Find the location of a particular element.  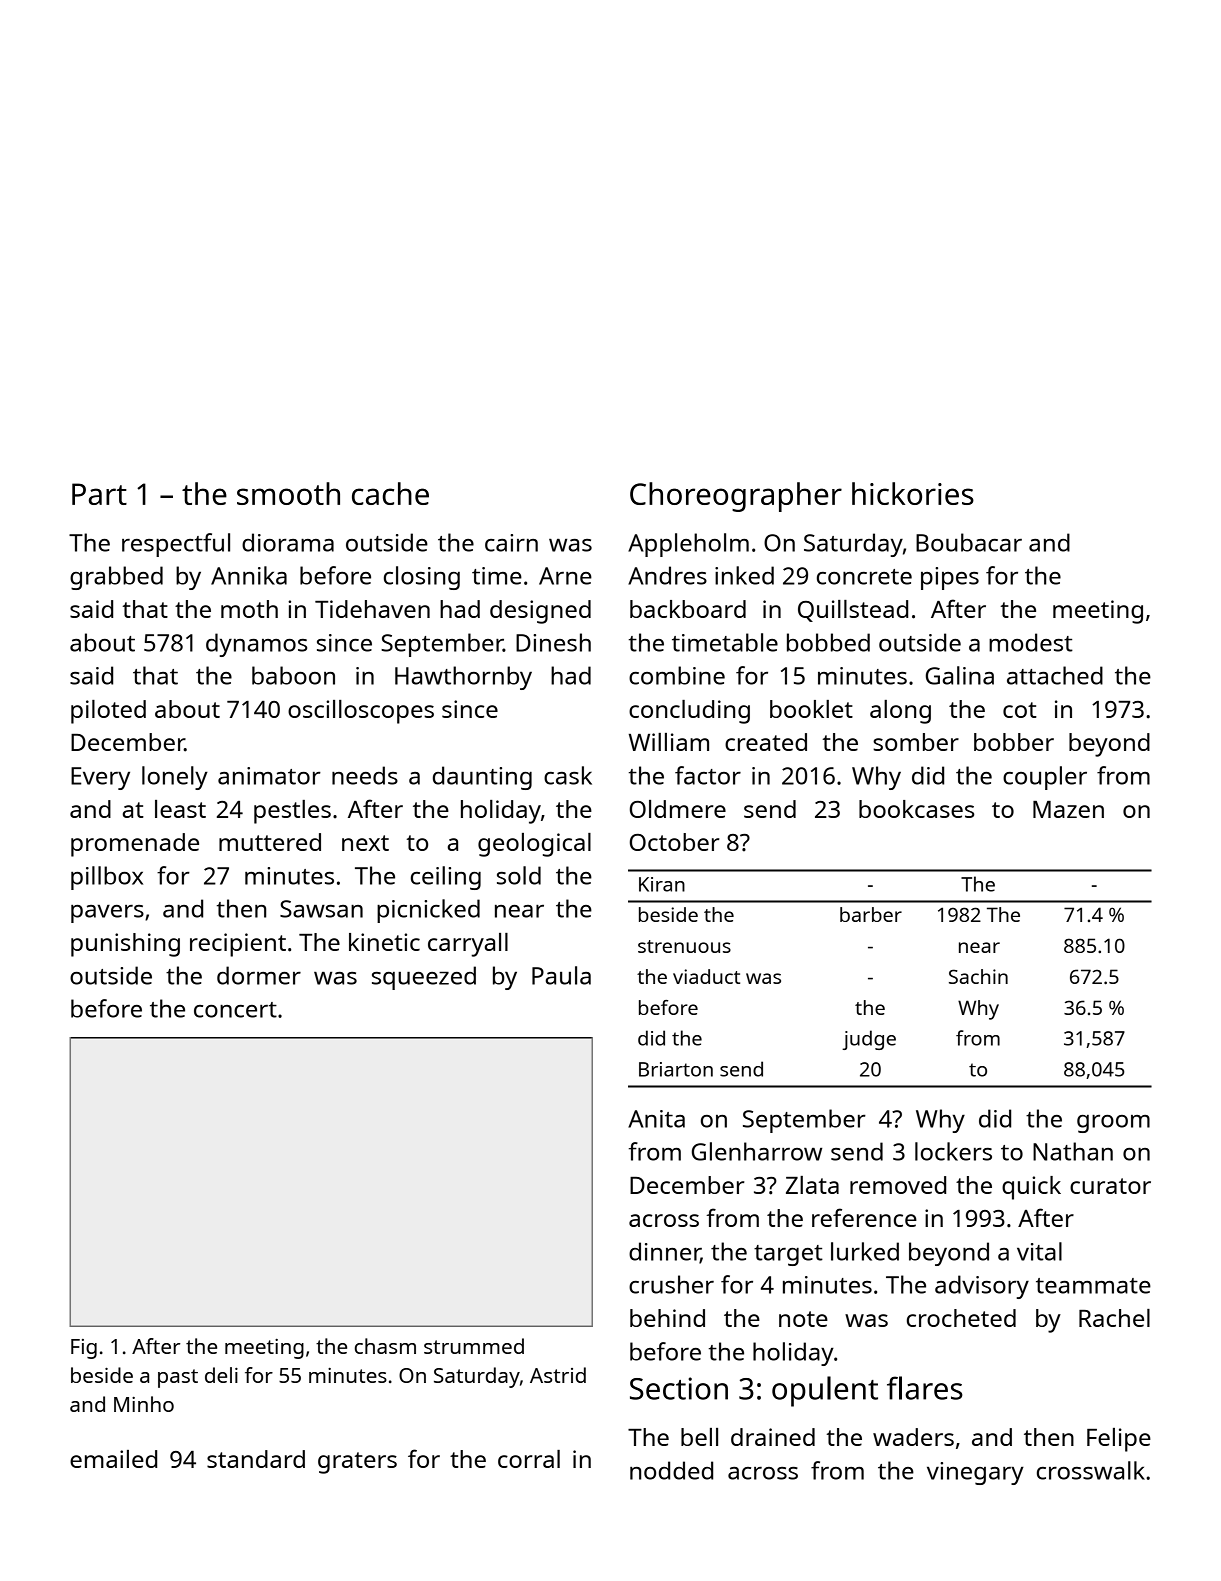

flares is located at coordinates (925, 1388).
